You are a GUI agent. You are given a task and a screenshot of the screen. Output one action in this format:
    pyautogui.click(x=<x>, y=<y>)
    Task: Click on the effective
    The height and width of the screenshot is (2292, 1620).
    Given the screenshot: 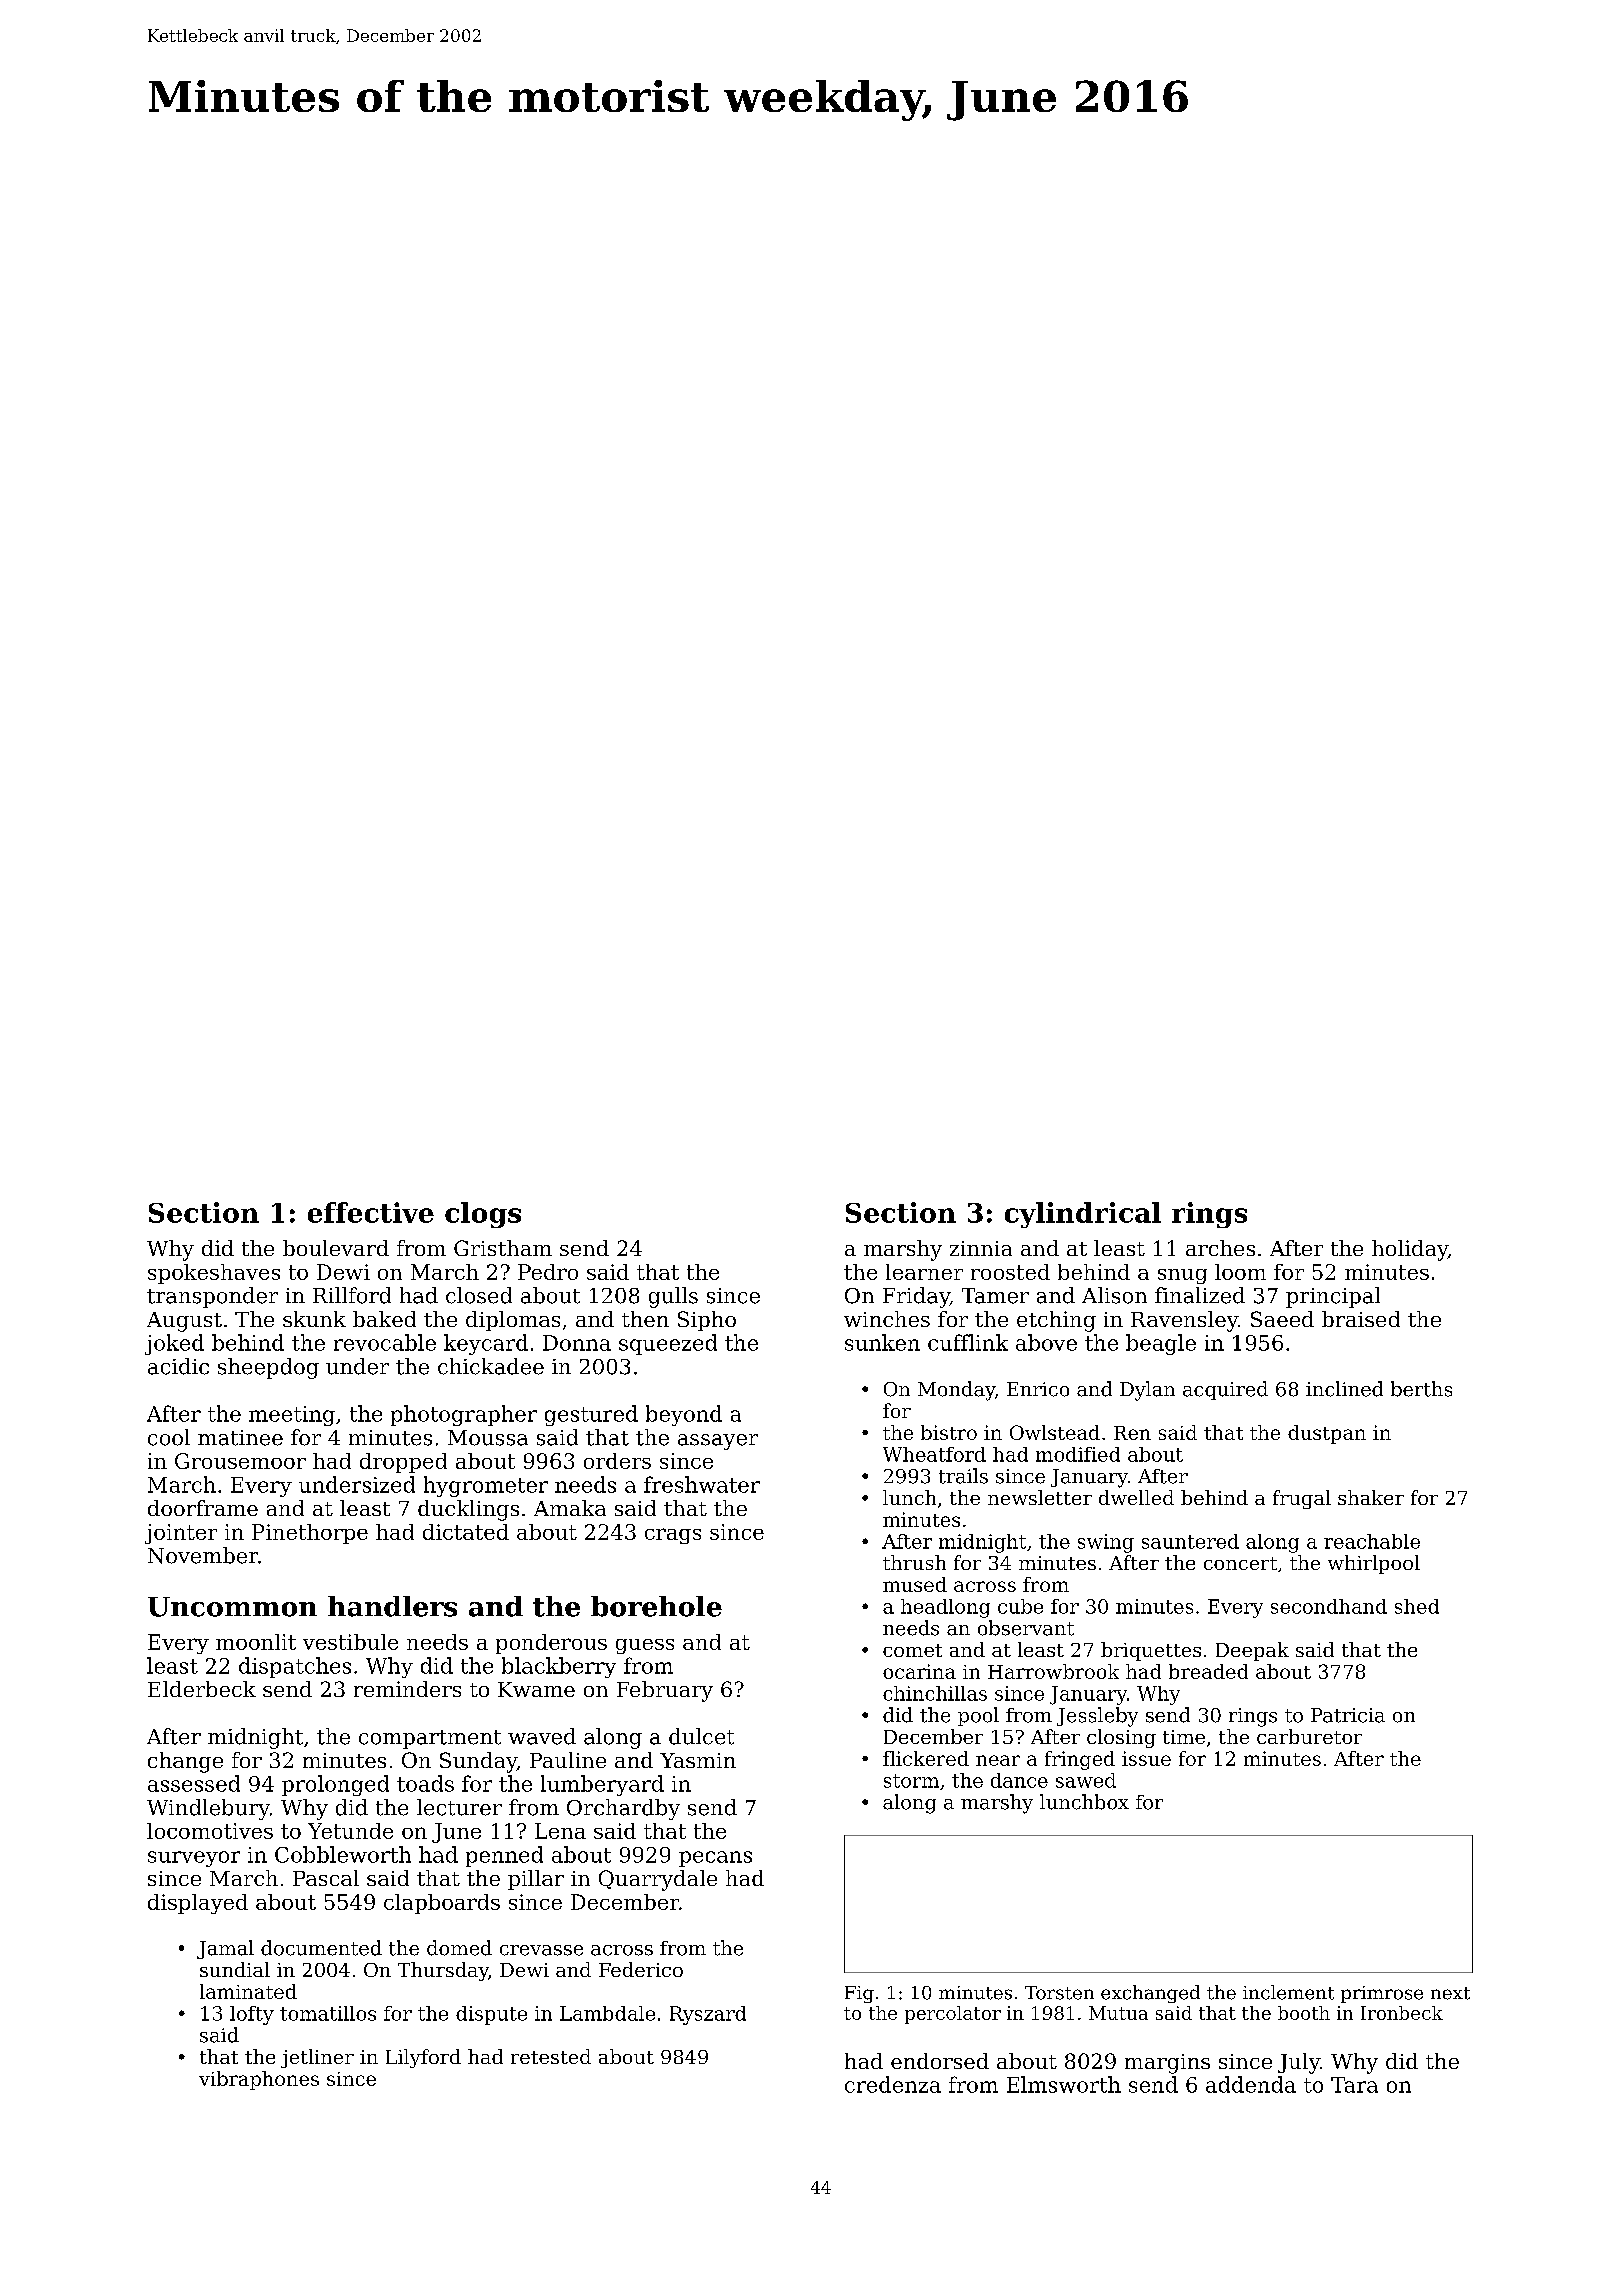 What is the action you would take?
    pyautogui.click(x=371, y=1212)
